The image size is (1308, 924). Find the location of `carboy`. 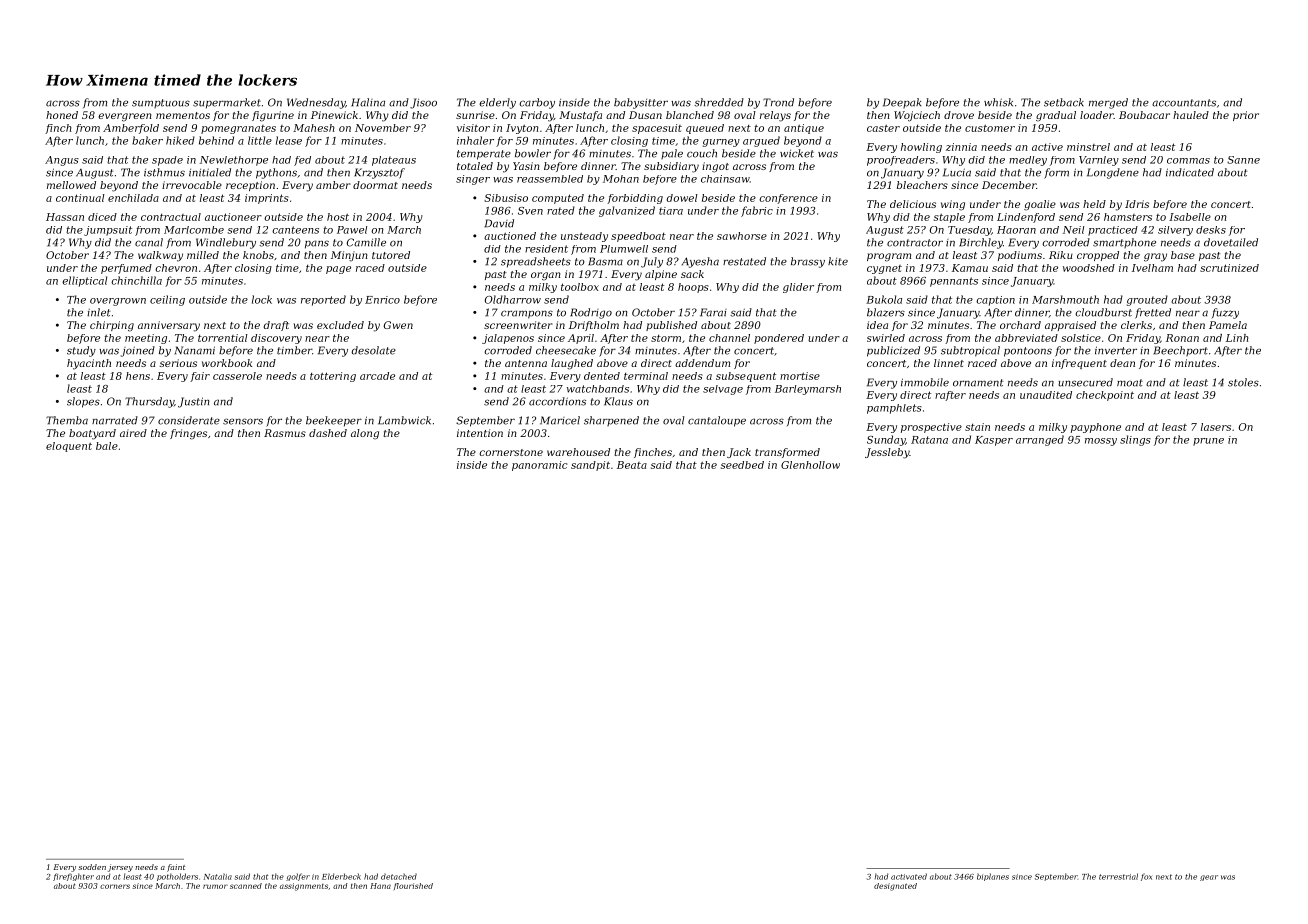

carboy is located at coordinates (537, 103).
